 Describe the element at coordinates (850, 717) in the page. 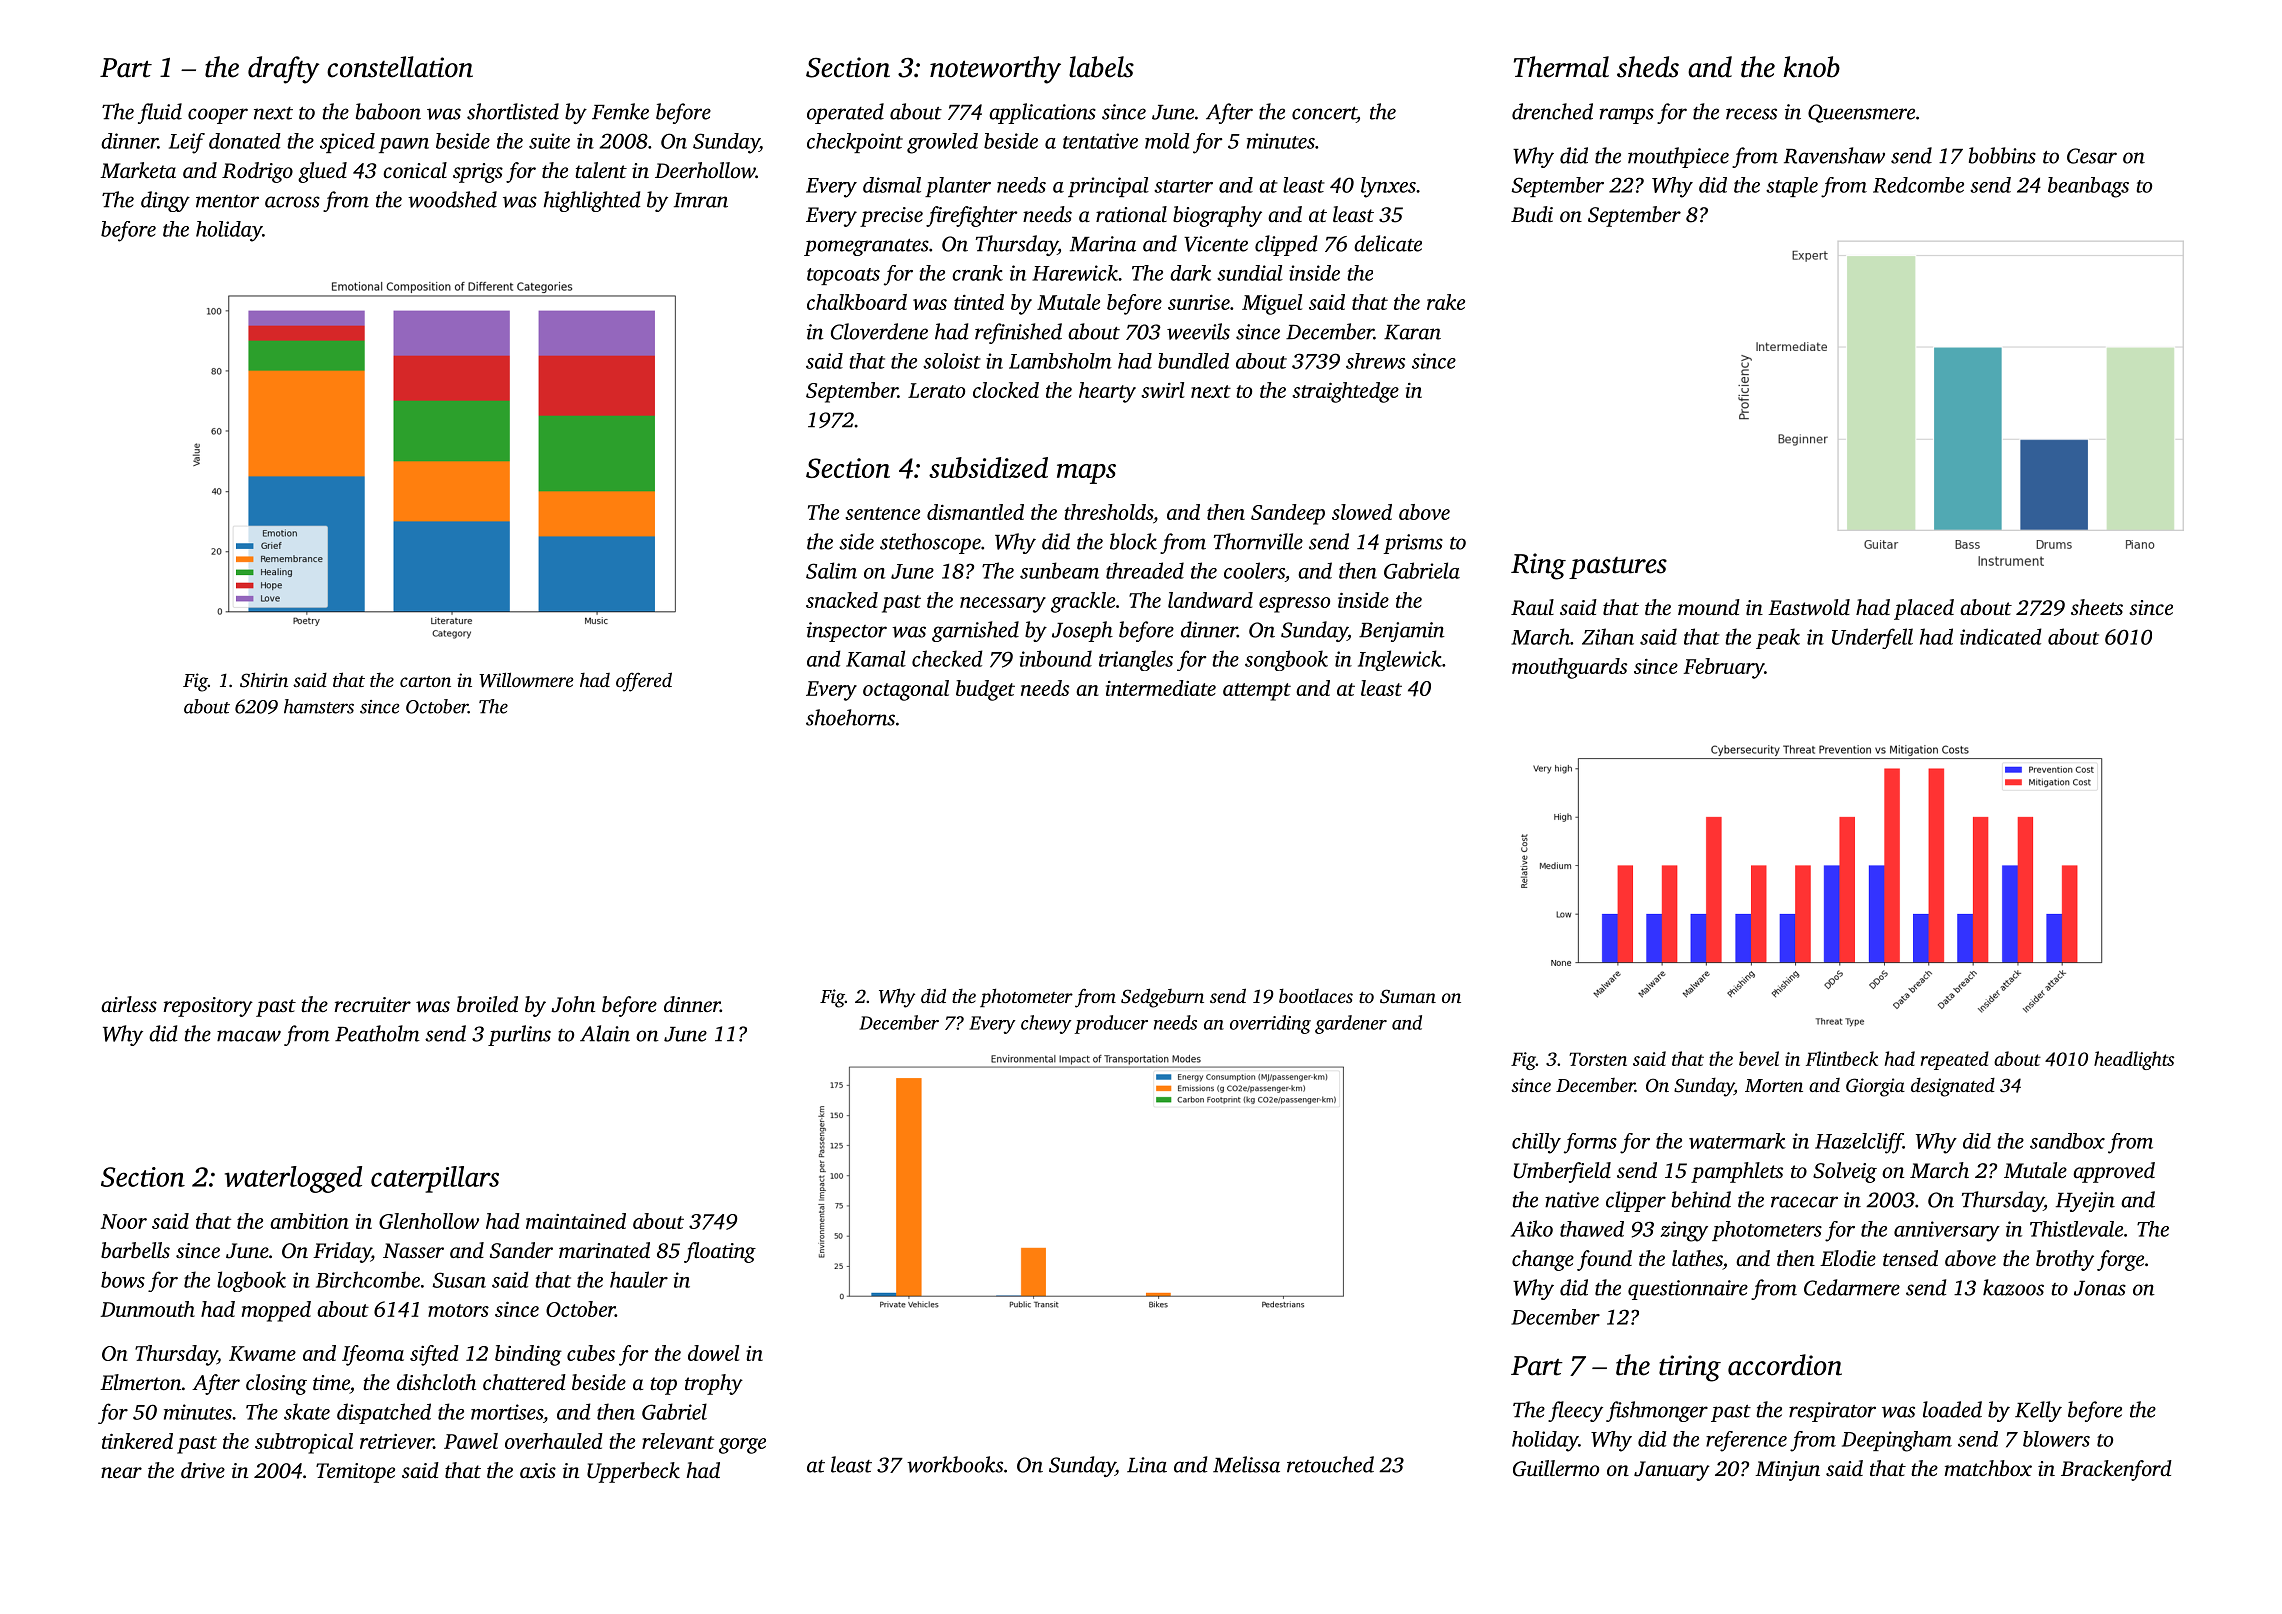

I see `shoehorns` at that location.
